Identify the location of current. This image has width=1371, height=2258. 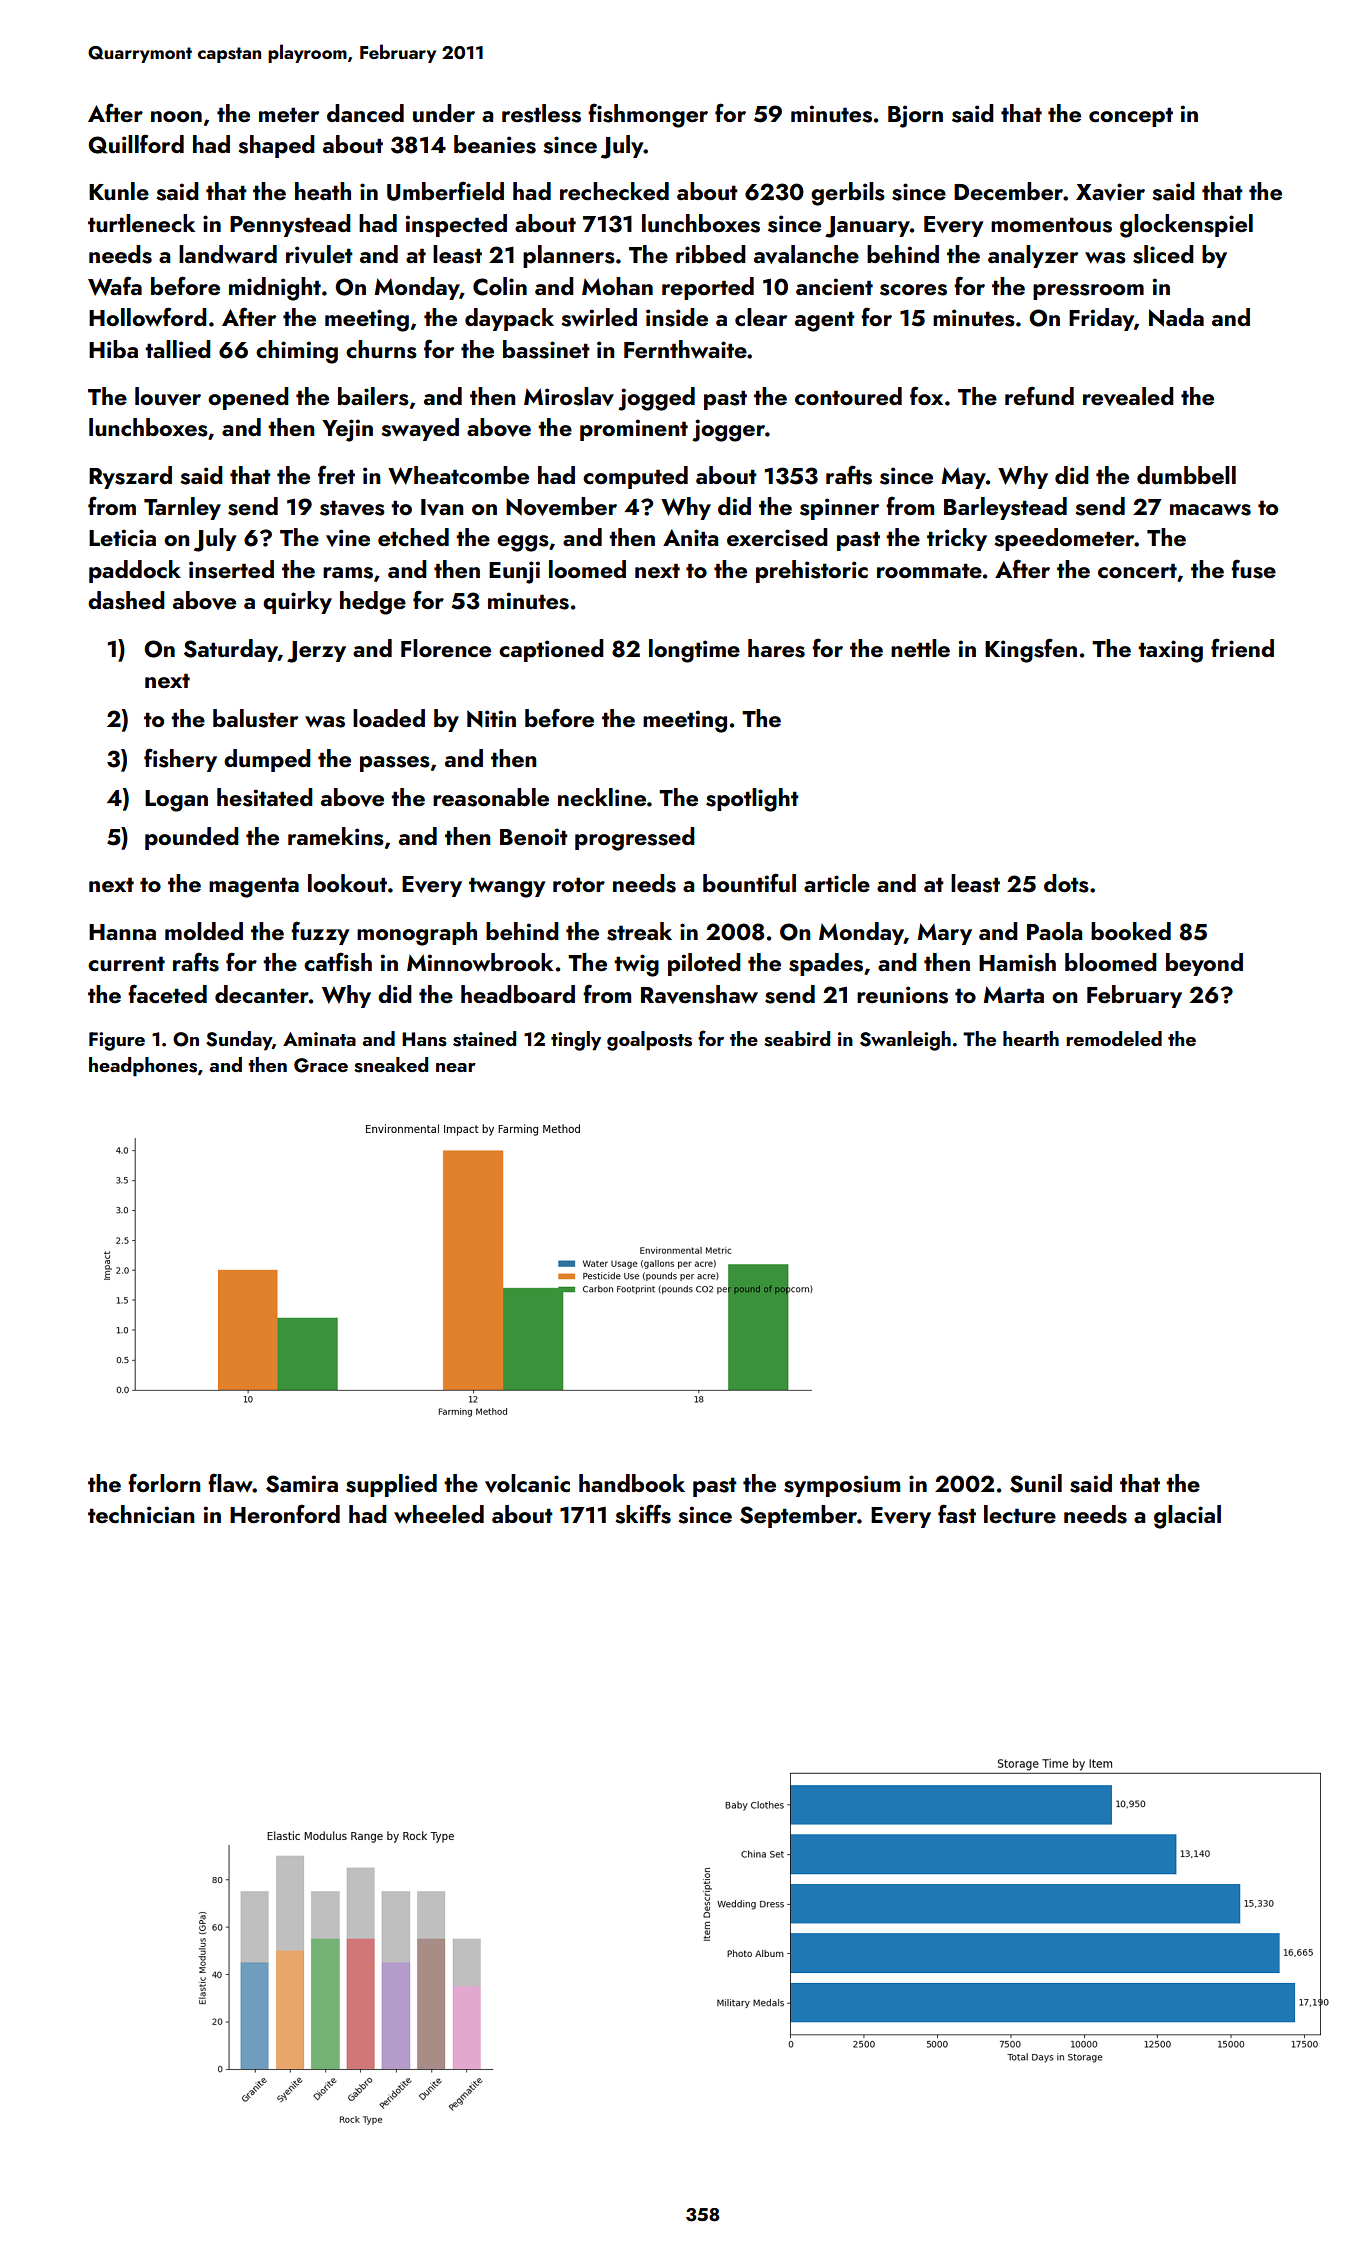
(126, 964).
